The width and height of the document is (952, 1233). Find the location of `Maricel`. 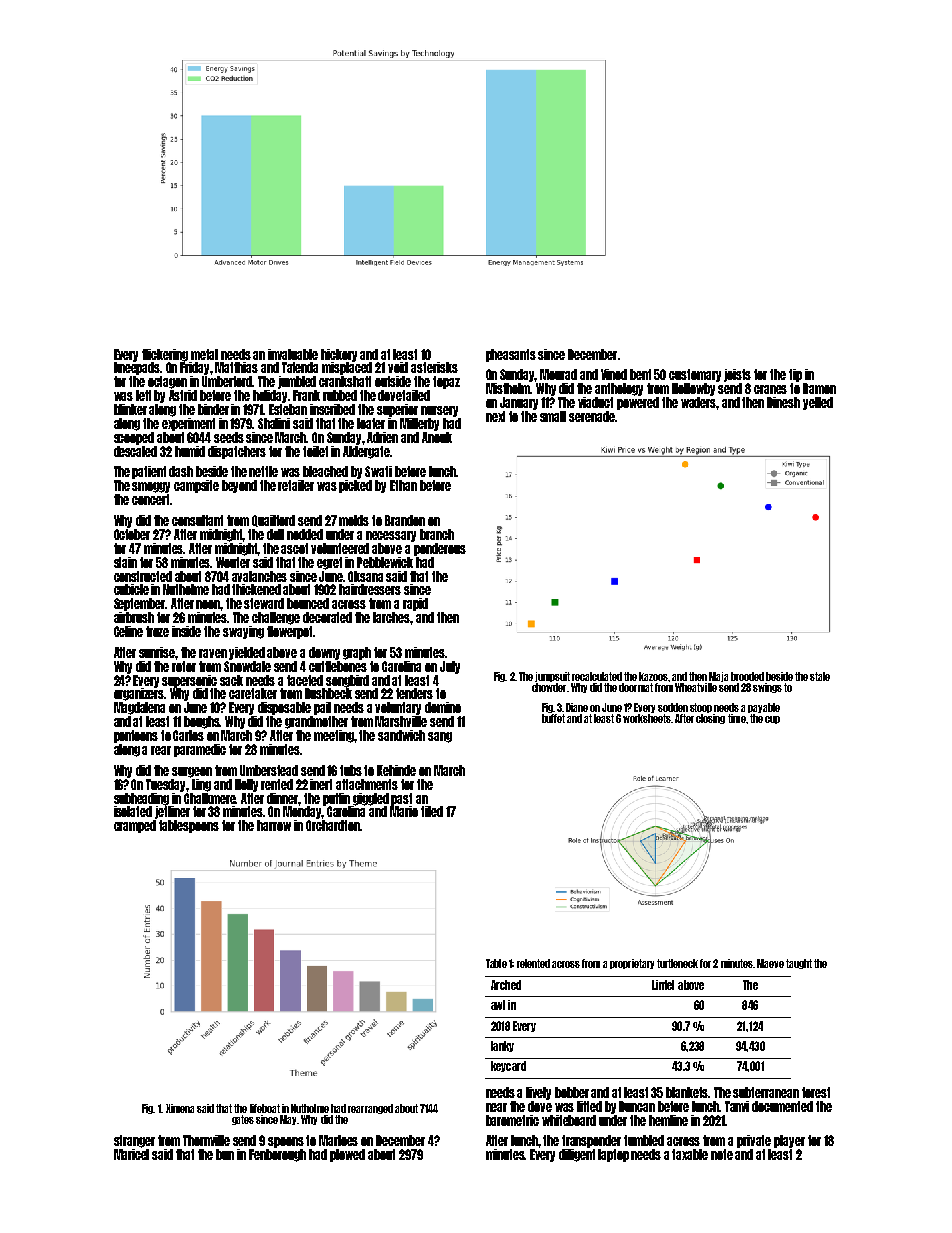

Maricel is located at coordinates (131, 1154).
